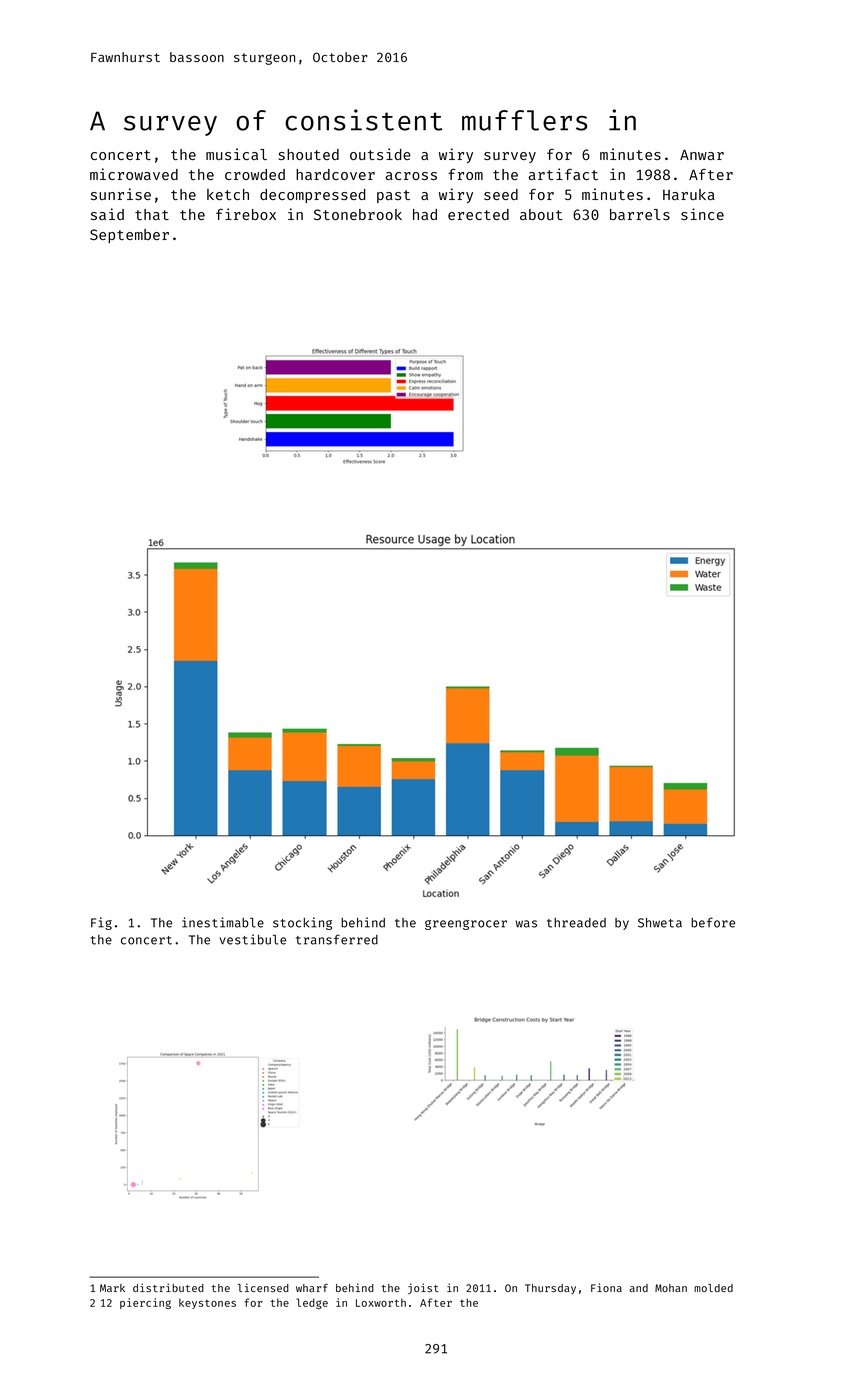  I want to click on piercing, so click(145, 1303).
